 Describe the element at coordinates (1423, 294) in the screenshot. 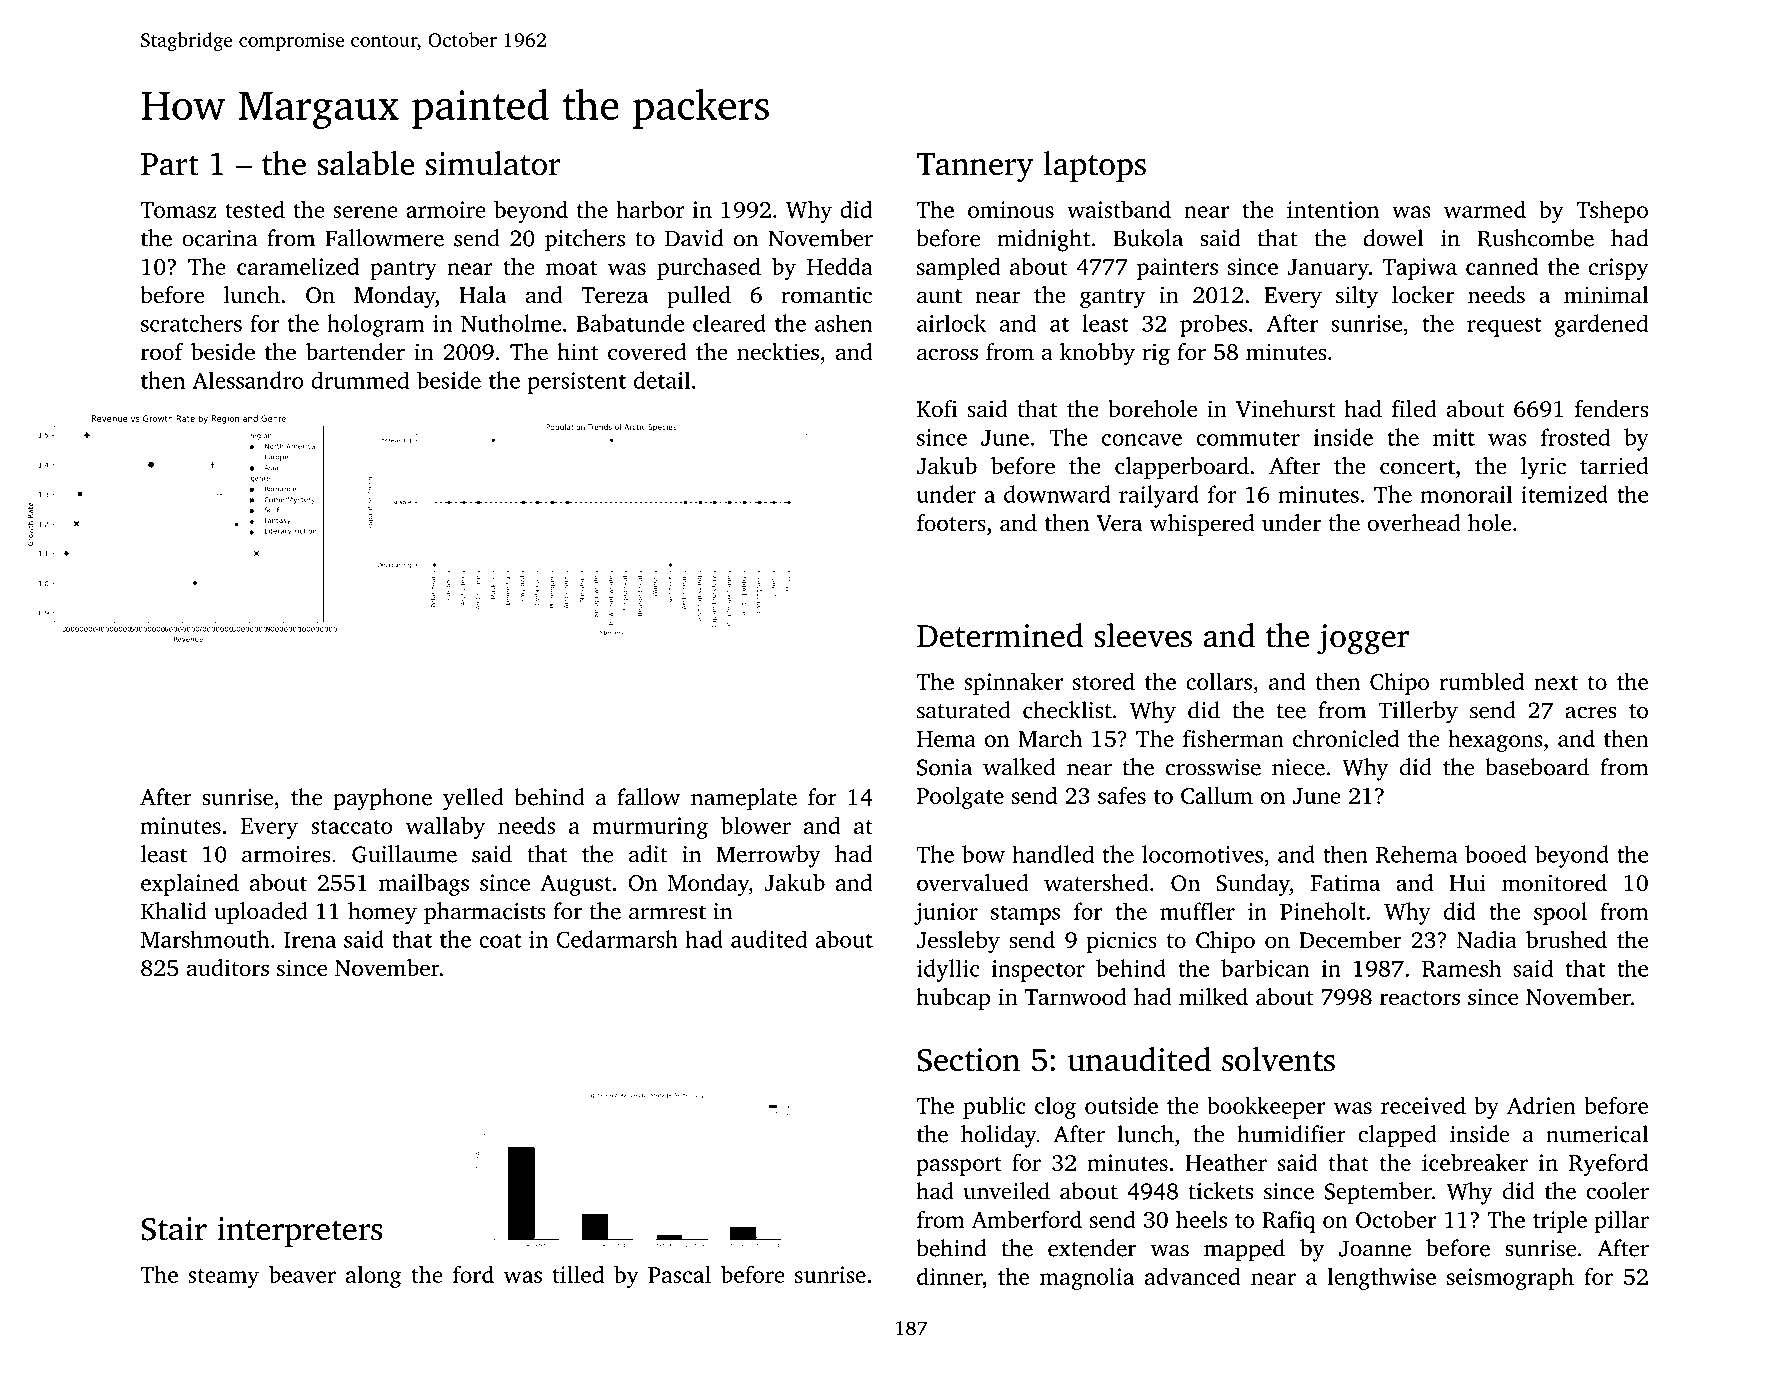

I see `locker` at that location.
